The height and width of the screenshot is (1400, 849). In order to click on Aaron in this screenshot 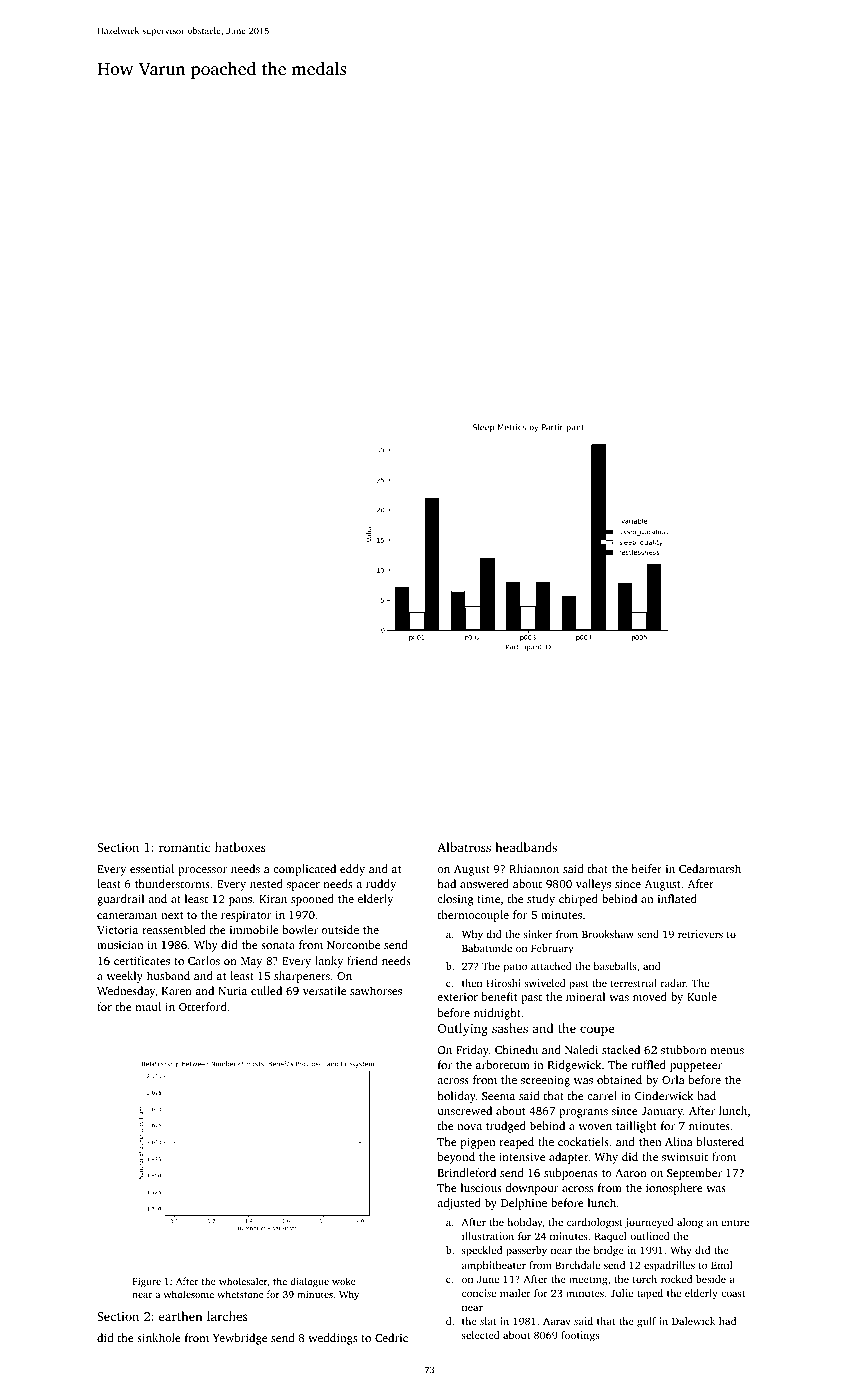, I will do `click(631, 1173)`.
